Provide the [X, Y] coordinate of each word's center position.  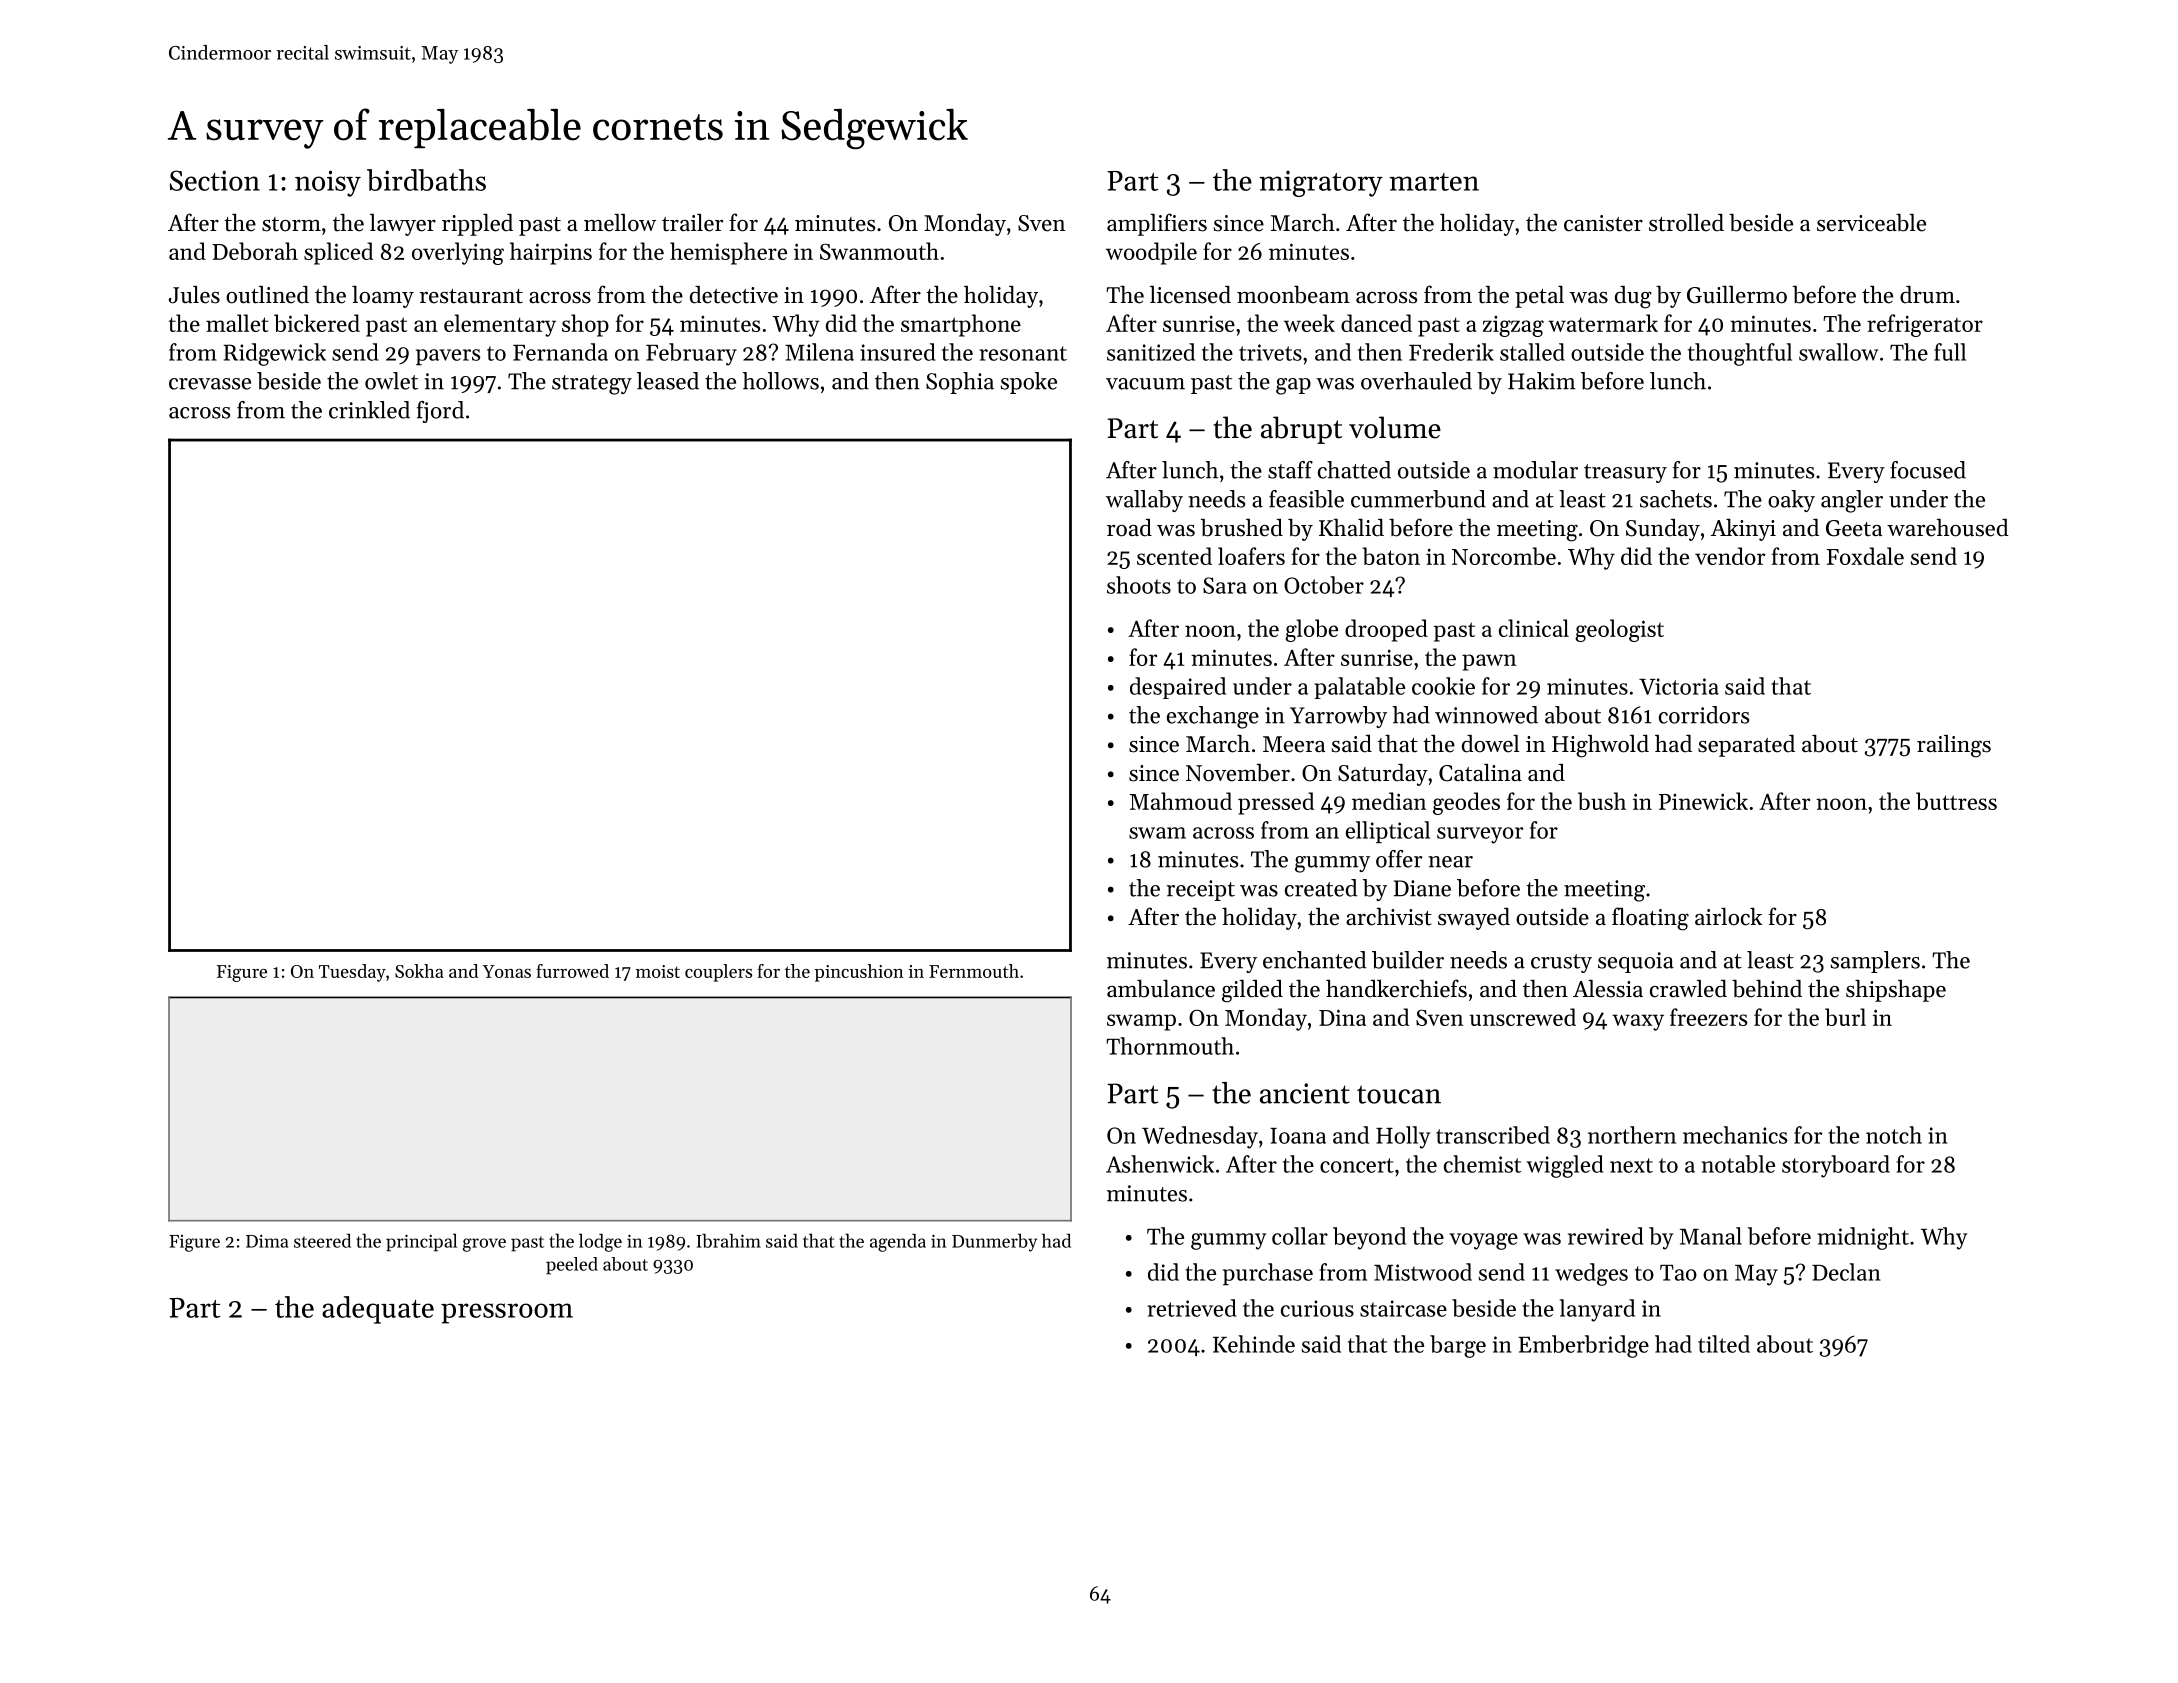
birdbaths [426, 180]
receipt [1201, 890]
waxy [1638, 1022]
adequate [378, 1310]
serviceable [1871, 222]
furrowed [572, 971]
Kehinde [1254, 1344]
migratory [1321, 183]
